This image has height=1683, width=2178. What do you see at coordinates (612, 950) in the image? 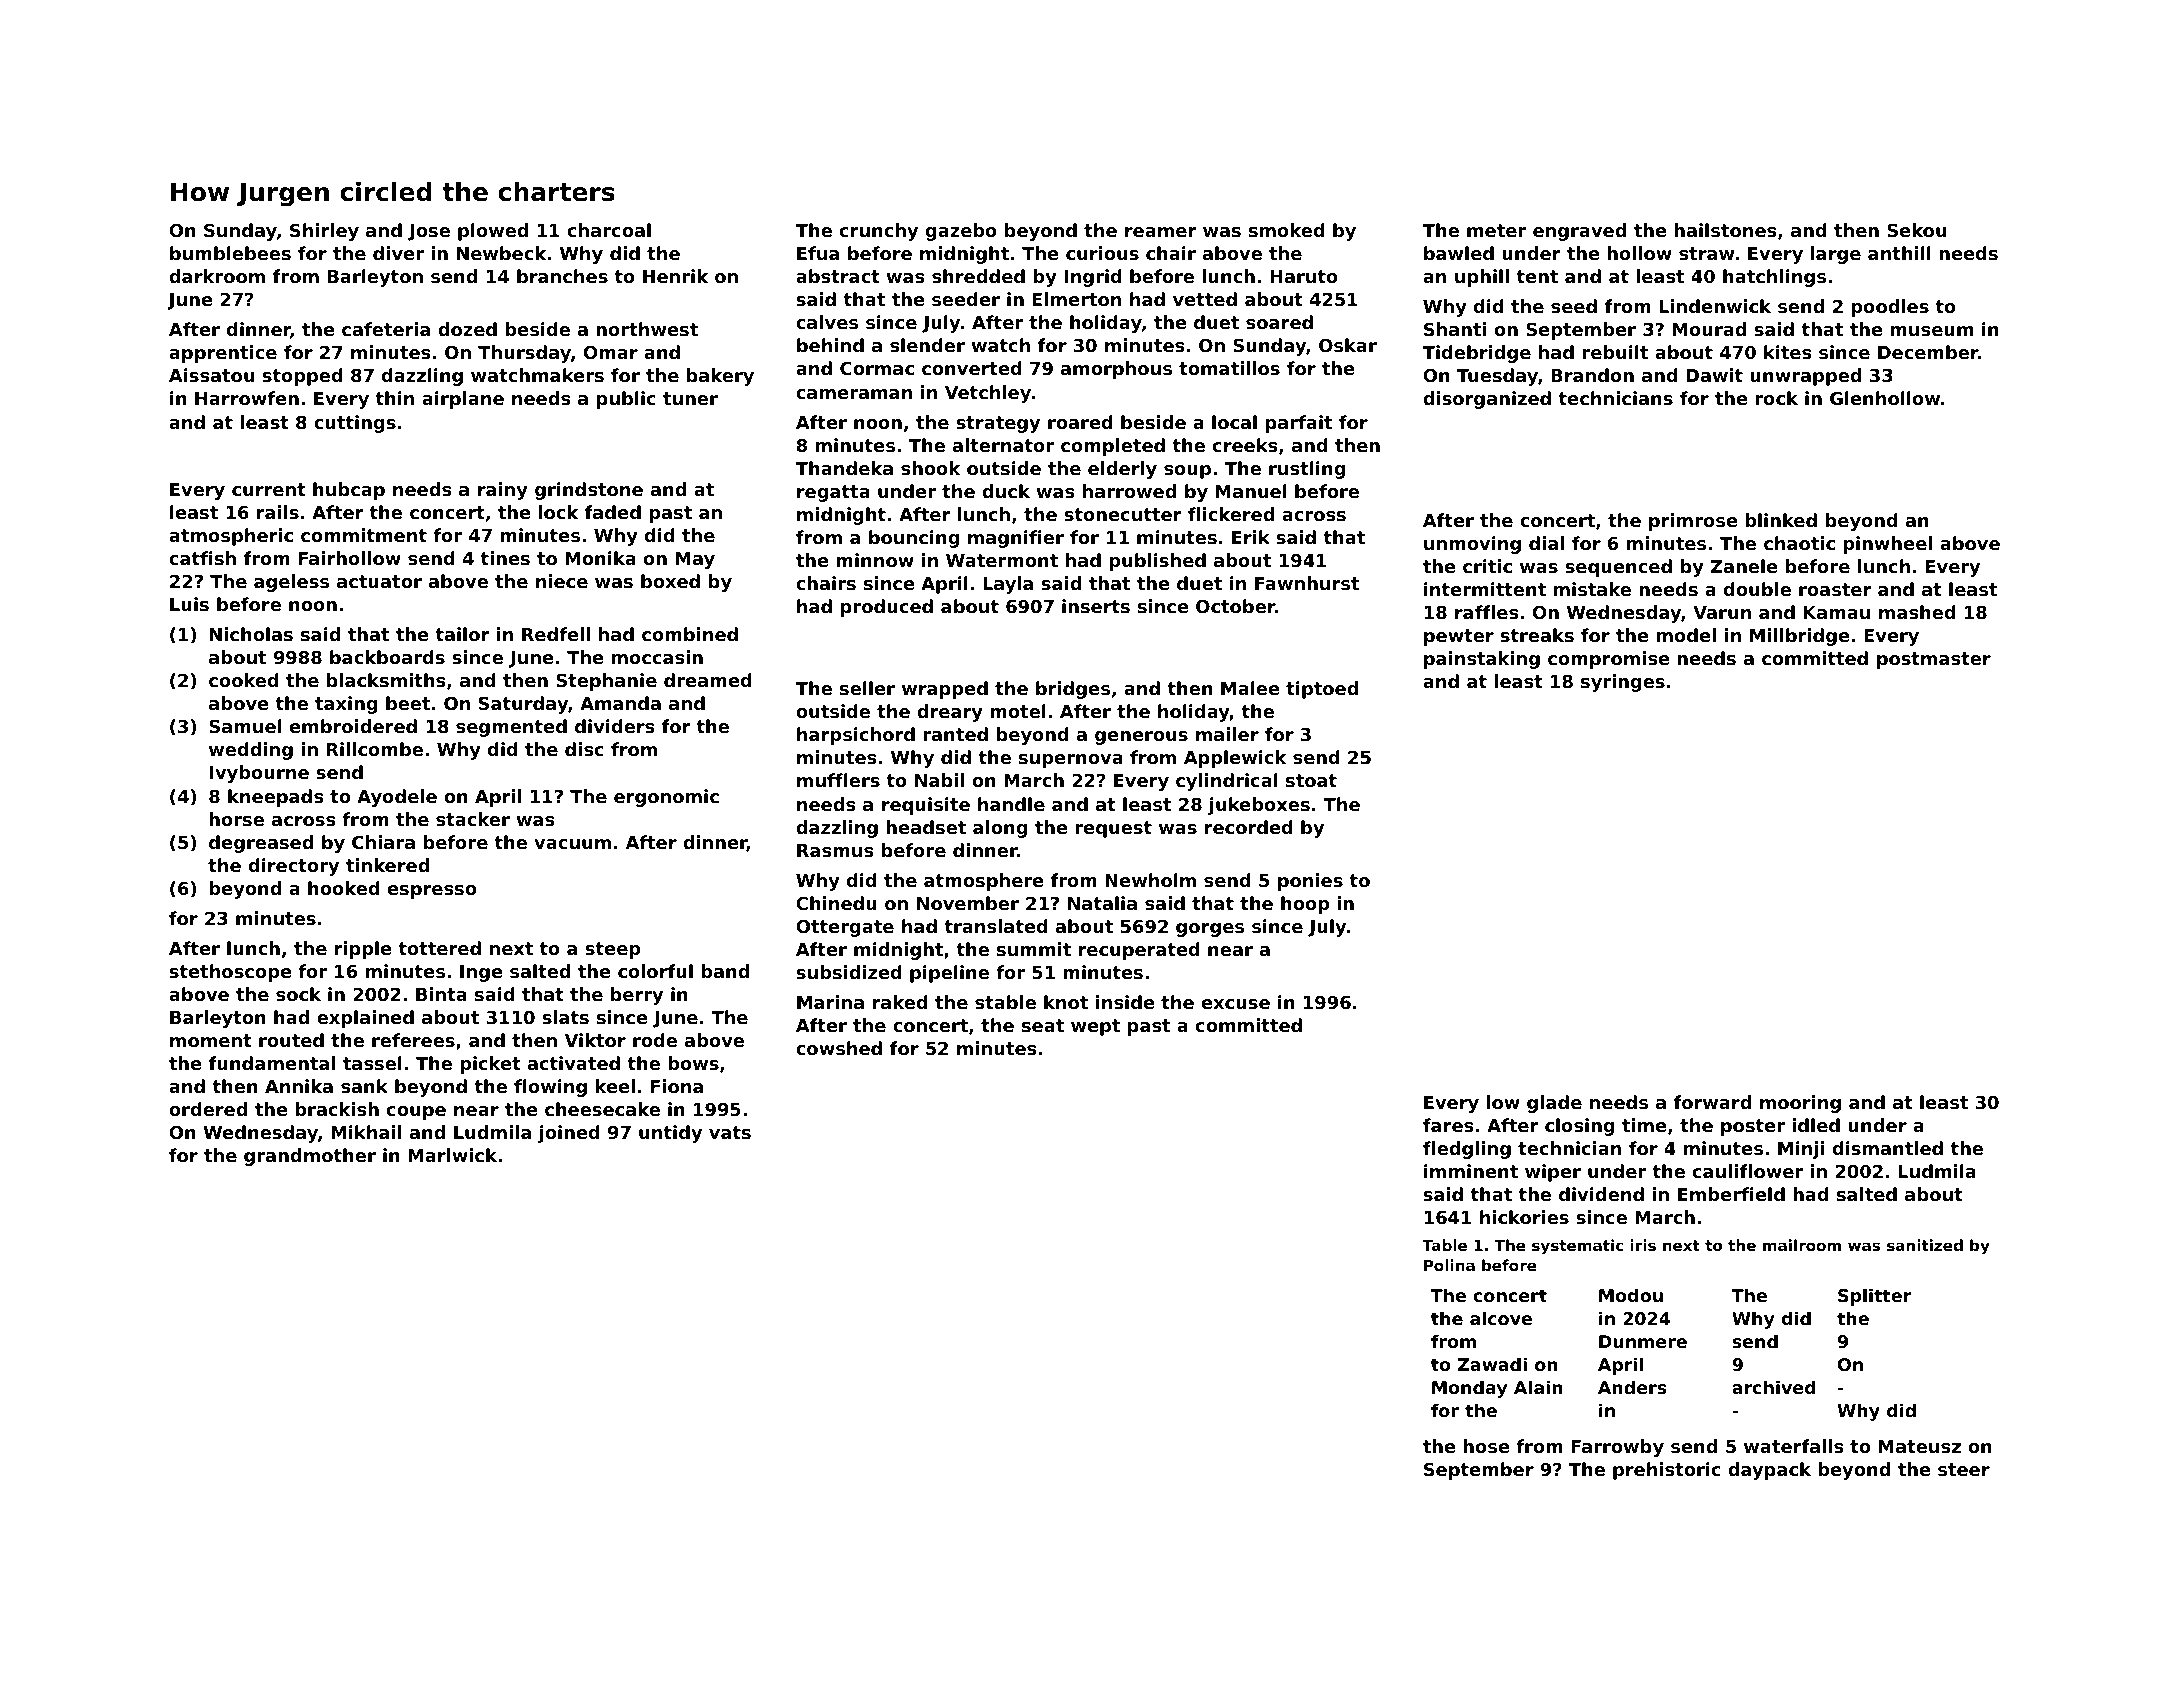
I see `steep` at bounding box center [612, 950].
